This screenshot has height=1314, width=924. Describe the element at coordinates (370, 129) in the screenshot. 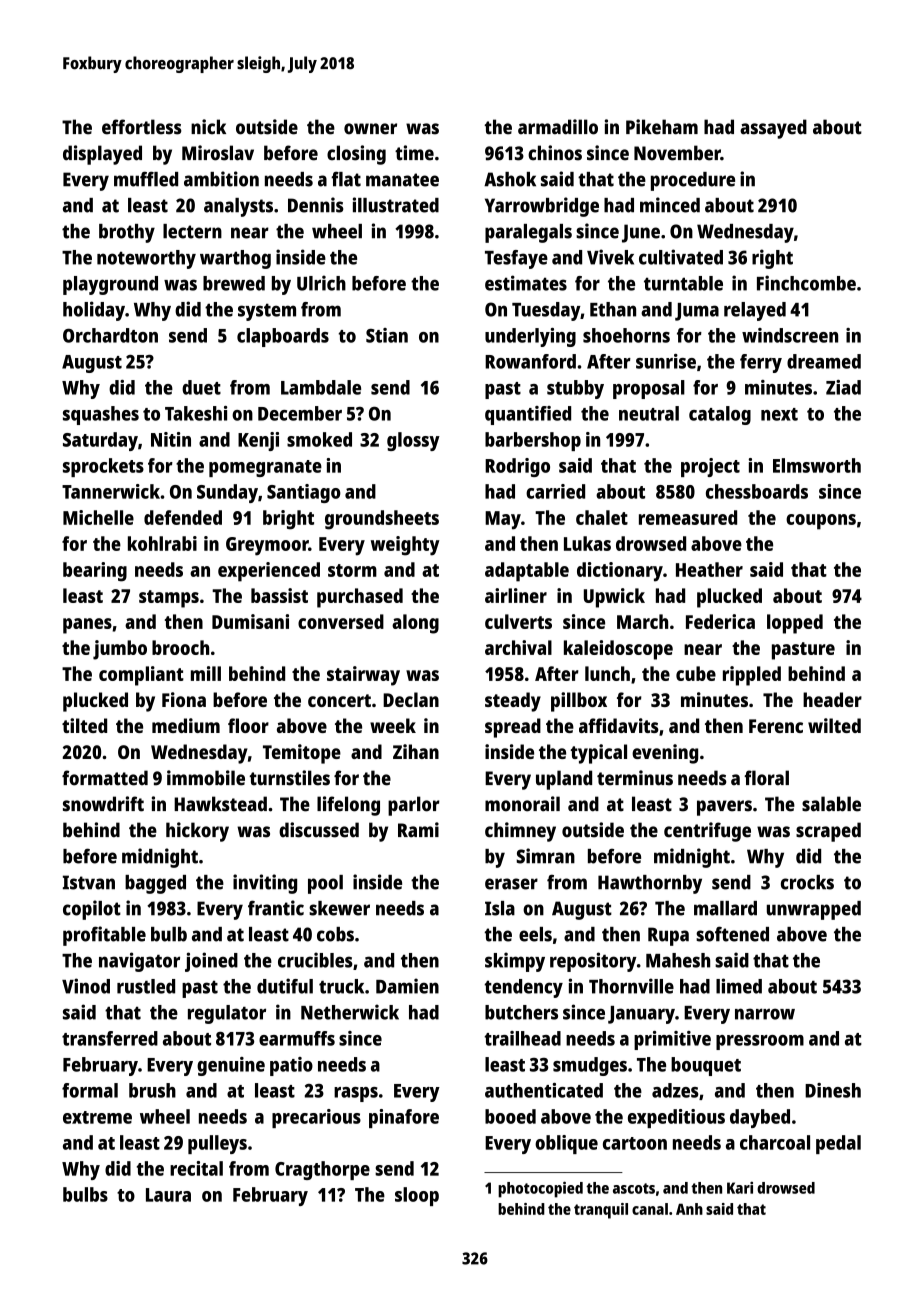

I see `owner` at that location.
